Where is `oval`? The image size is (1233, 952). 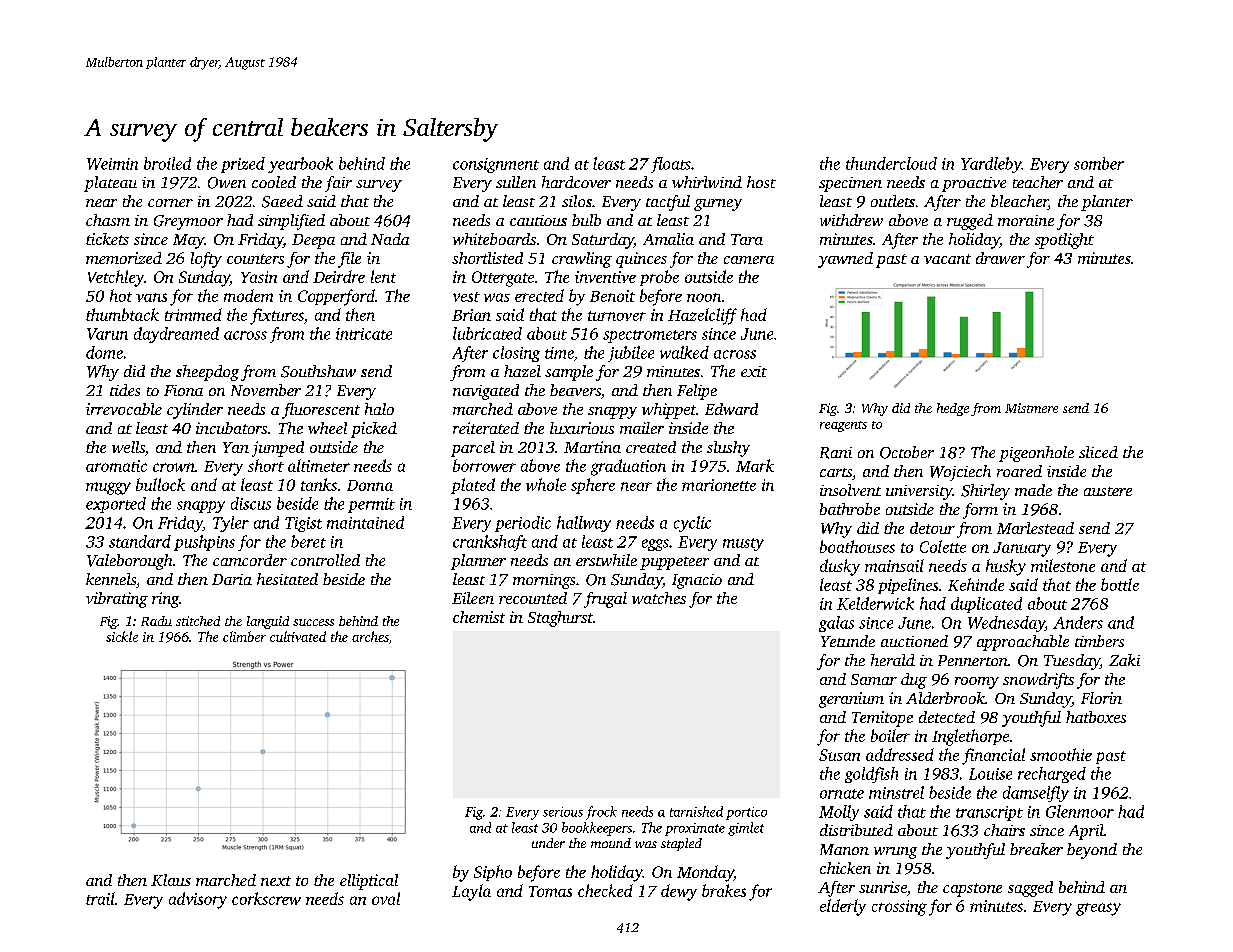
oval is located at coordinates (386, 898).
